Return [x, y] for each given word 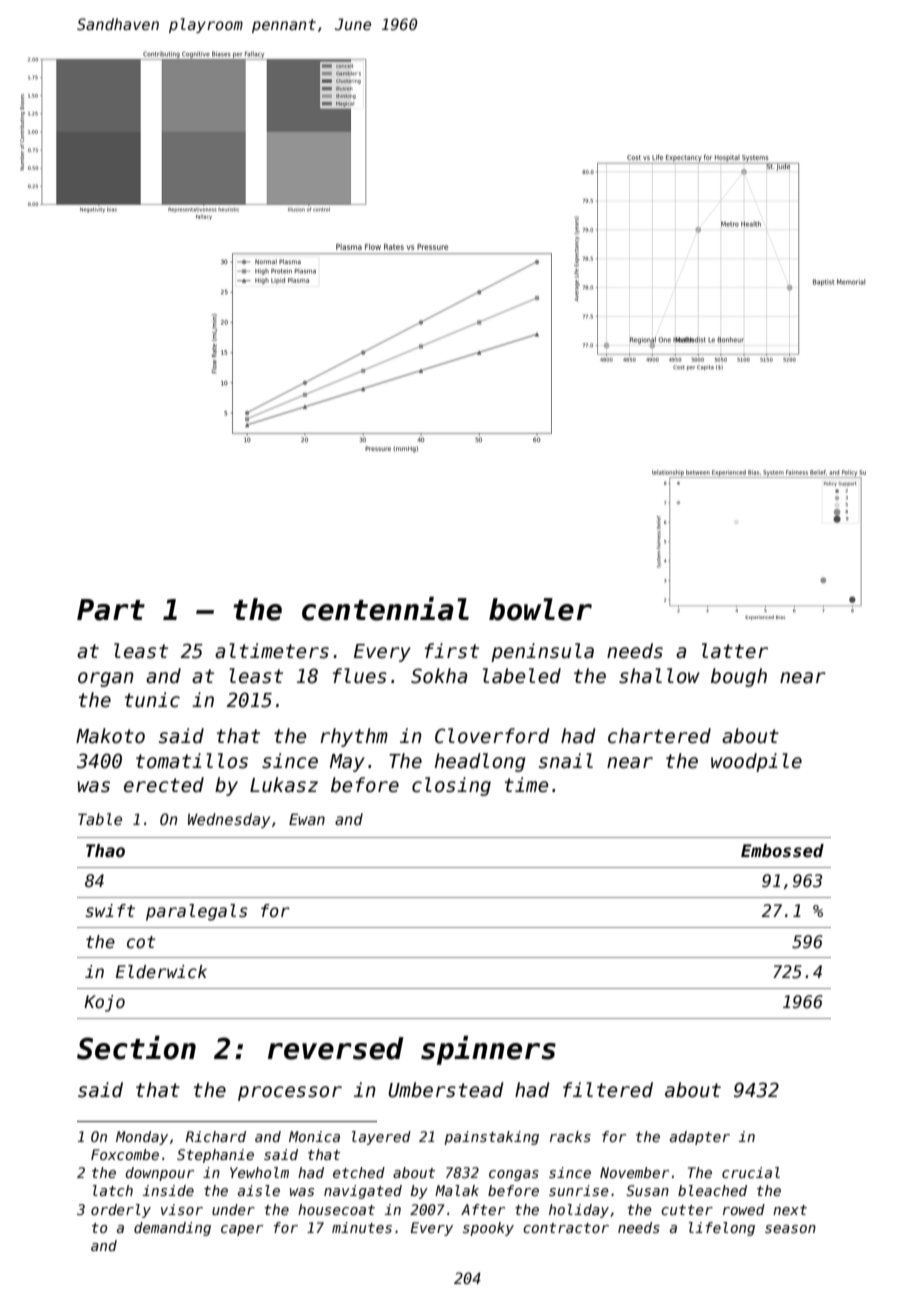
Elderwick [161, 972]
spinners [488, 1050]
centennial [385, 609]
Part [111, 610]
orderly [121, 1211]
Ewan [307, 819]
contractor [566, 1228]
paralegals [197, 912]
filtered [608, 1090]
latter [735, 651]
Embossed [782, 851]
